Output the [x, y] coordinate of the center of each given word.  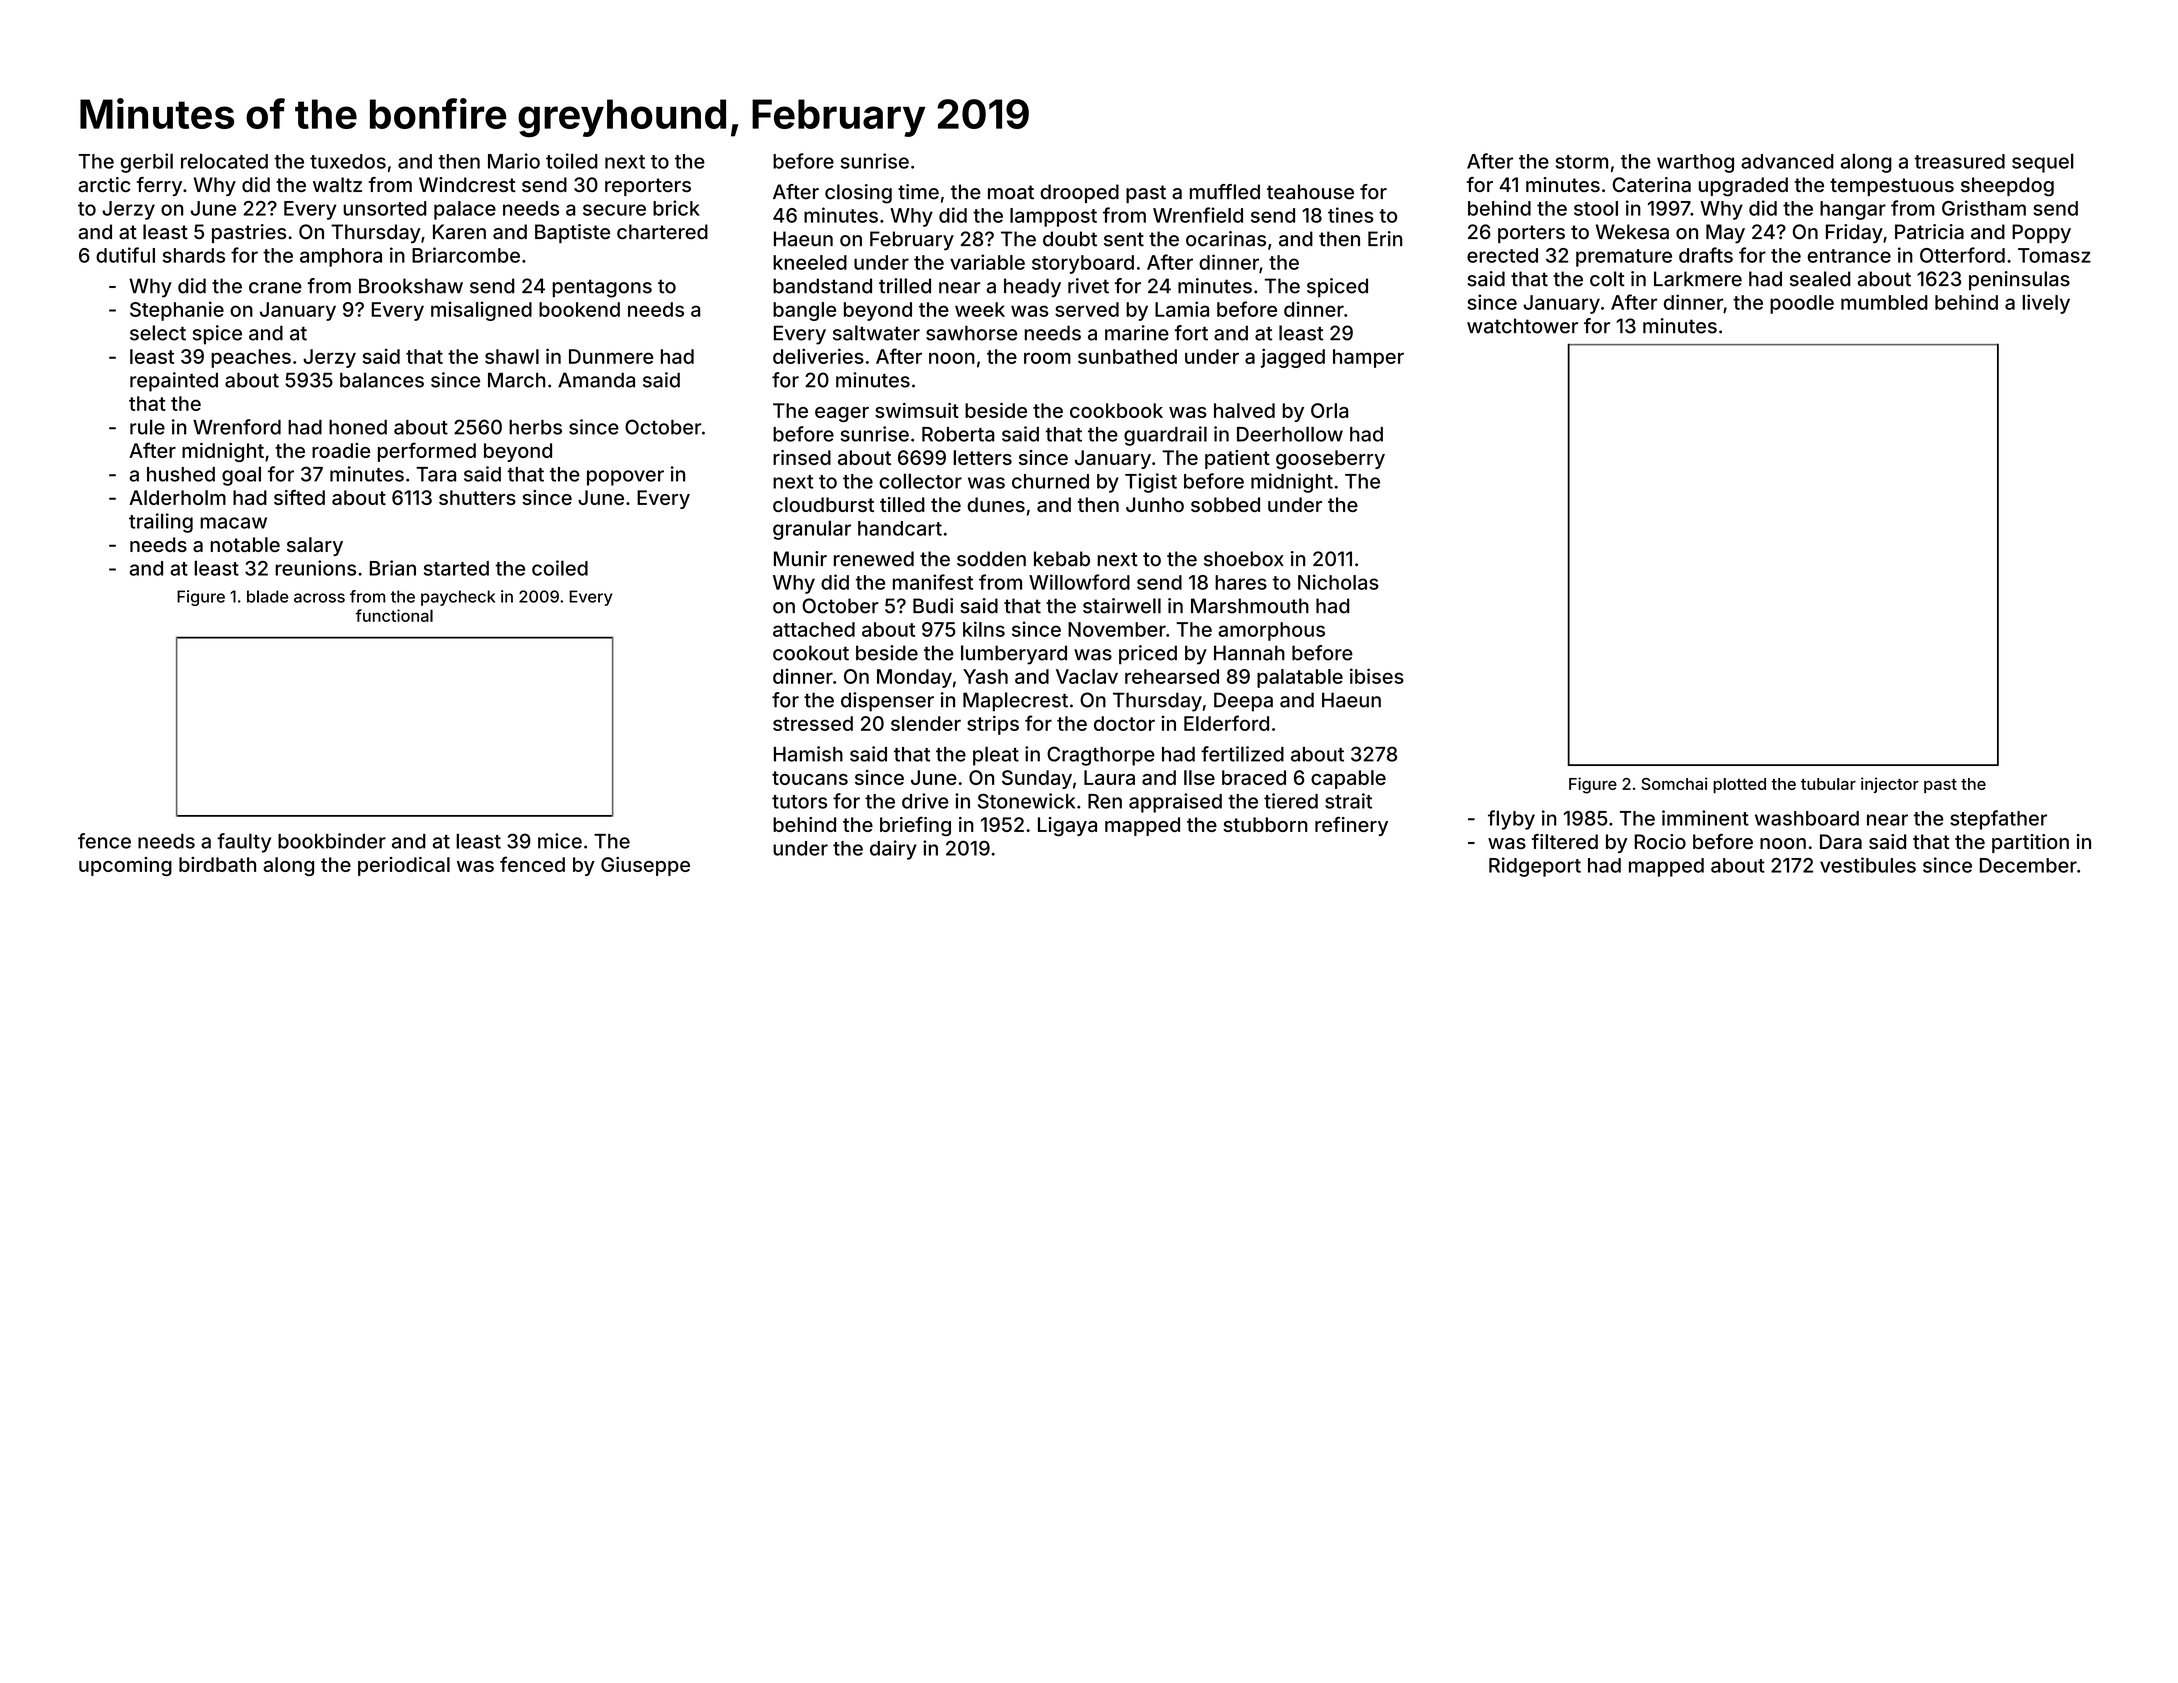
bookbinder [332, 841]
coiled [560, 568]
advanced [1787, 161]
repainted [174, 382]
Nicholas [1338, 582]
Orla [1329, 410]
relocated [224, 161]
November [1117, 629]
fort [1191, 333]
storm [1582, 162]
